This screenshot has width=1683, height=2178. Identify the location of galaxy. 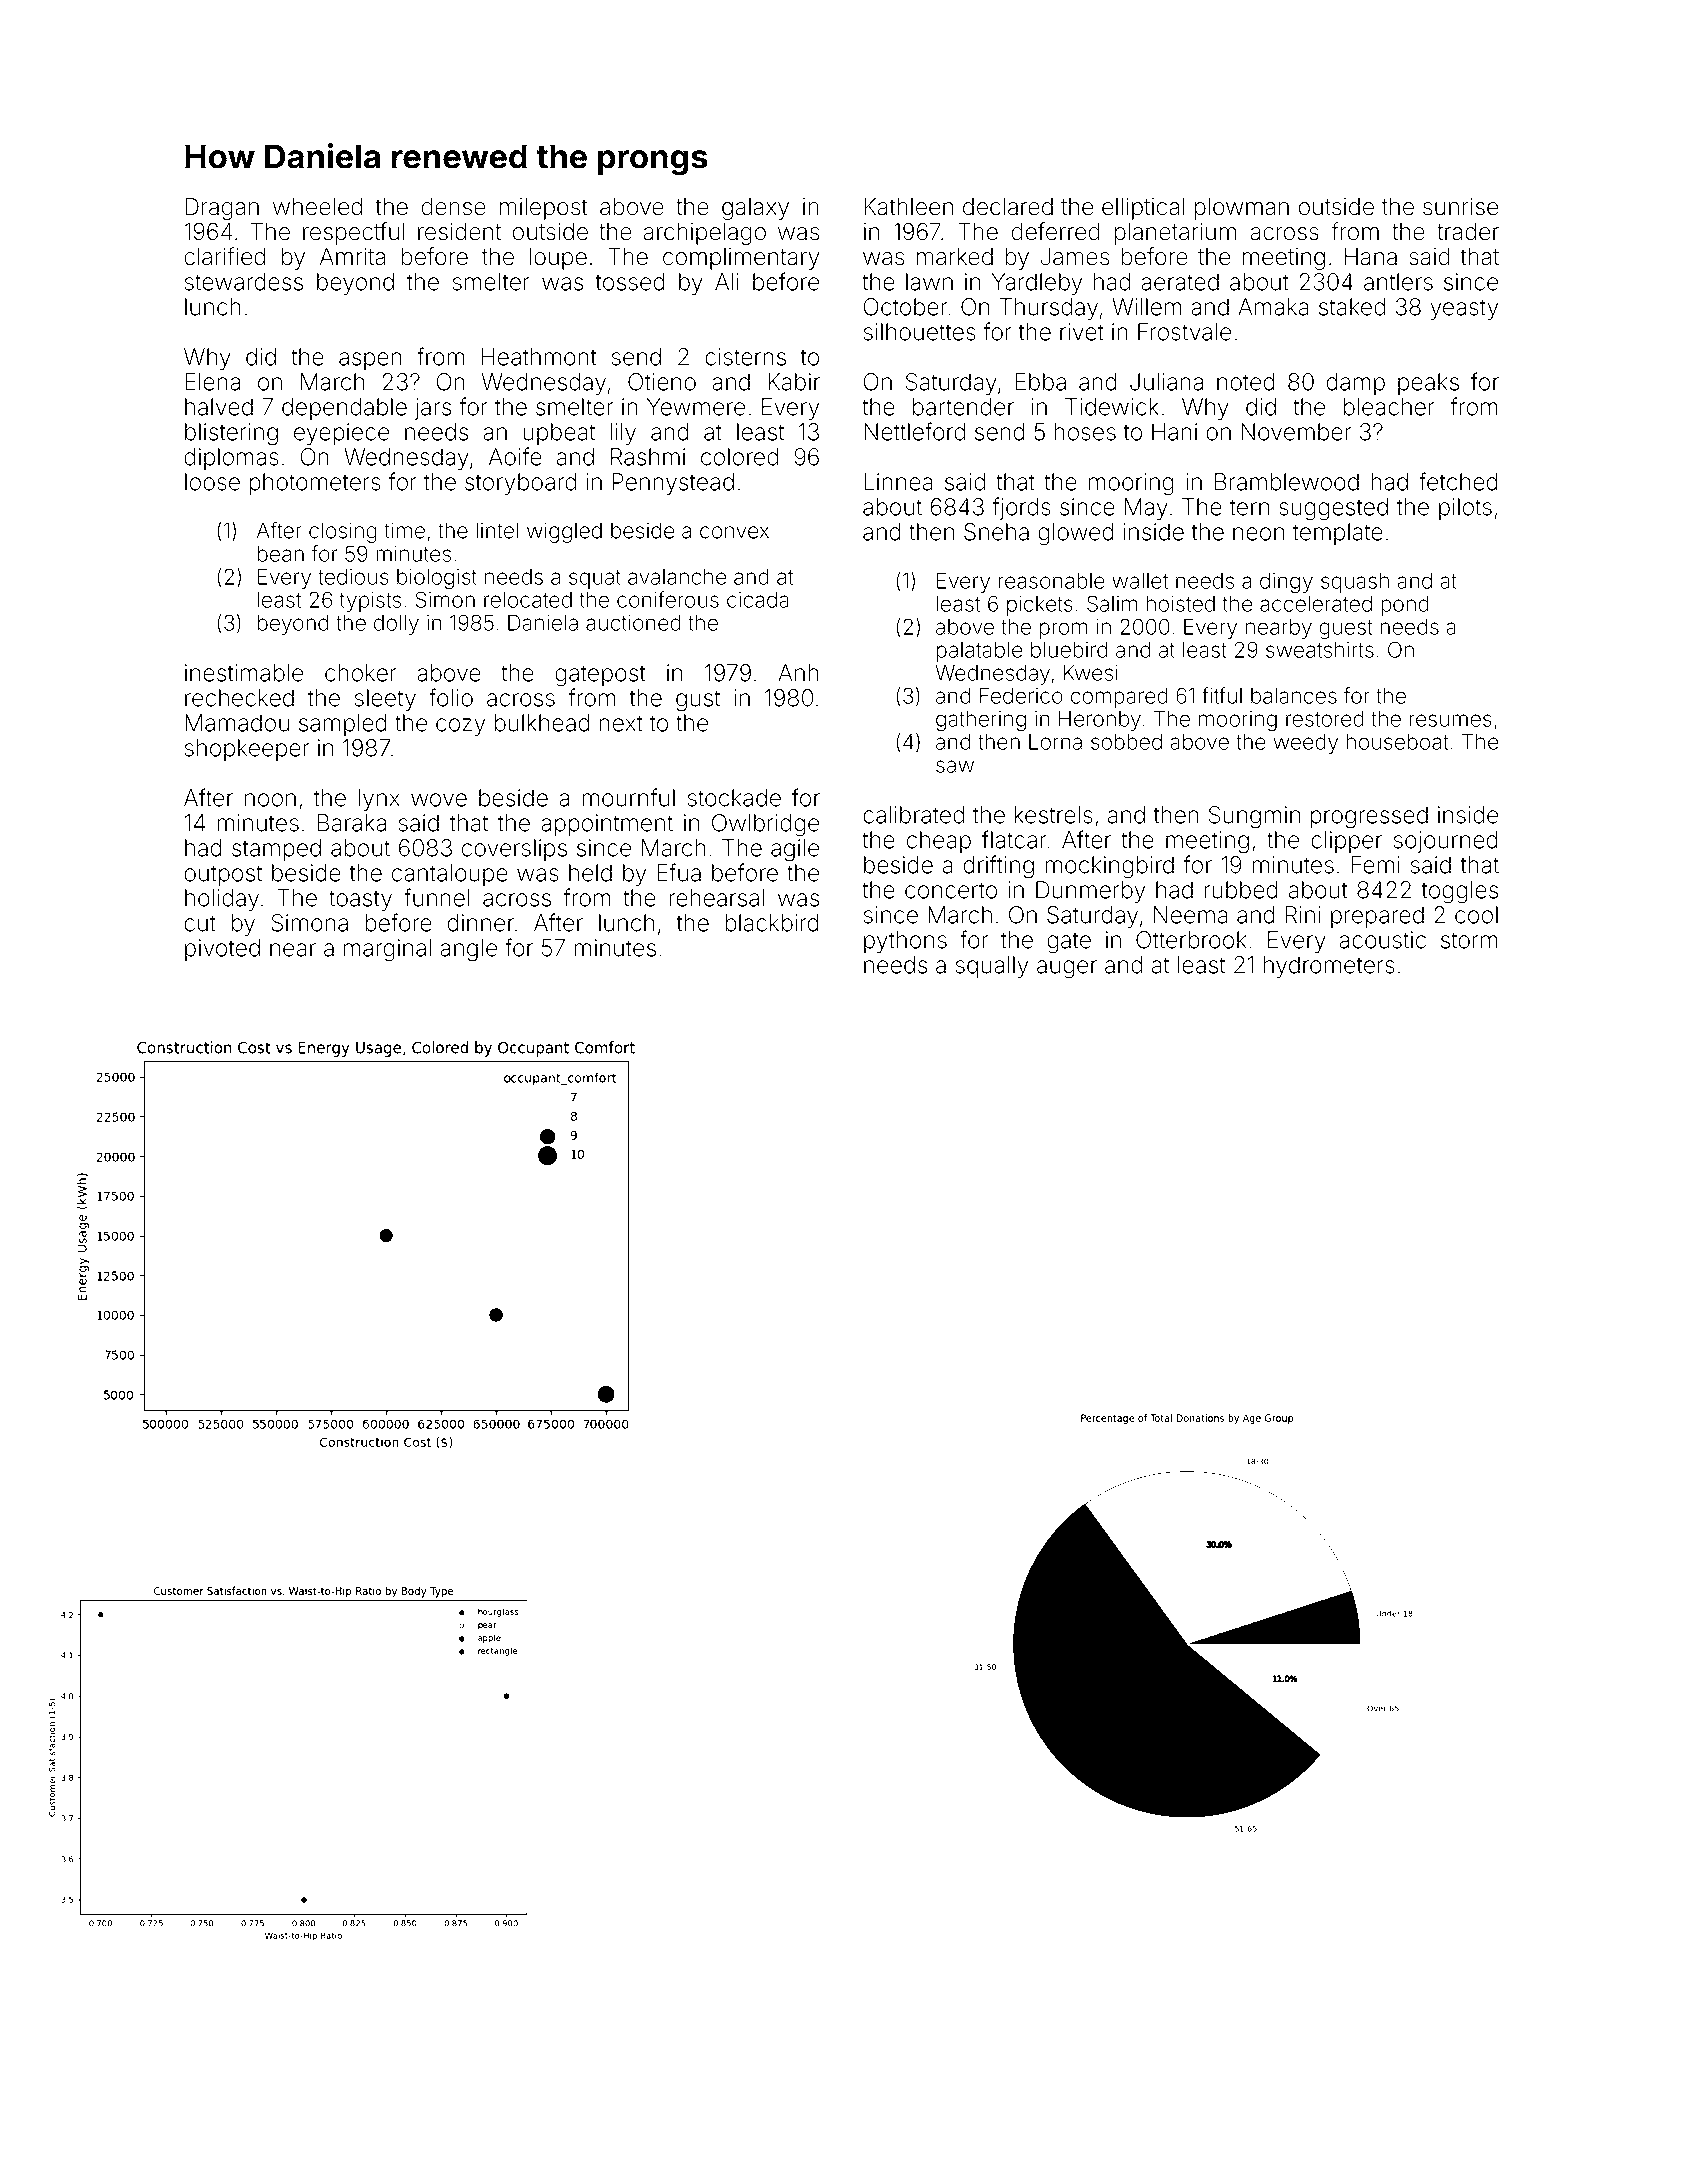
(755, 209).
